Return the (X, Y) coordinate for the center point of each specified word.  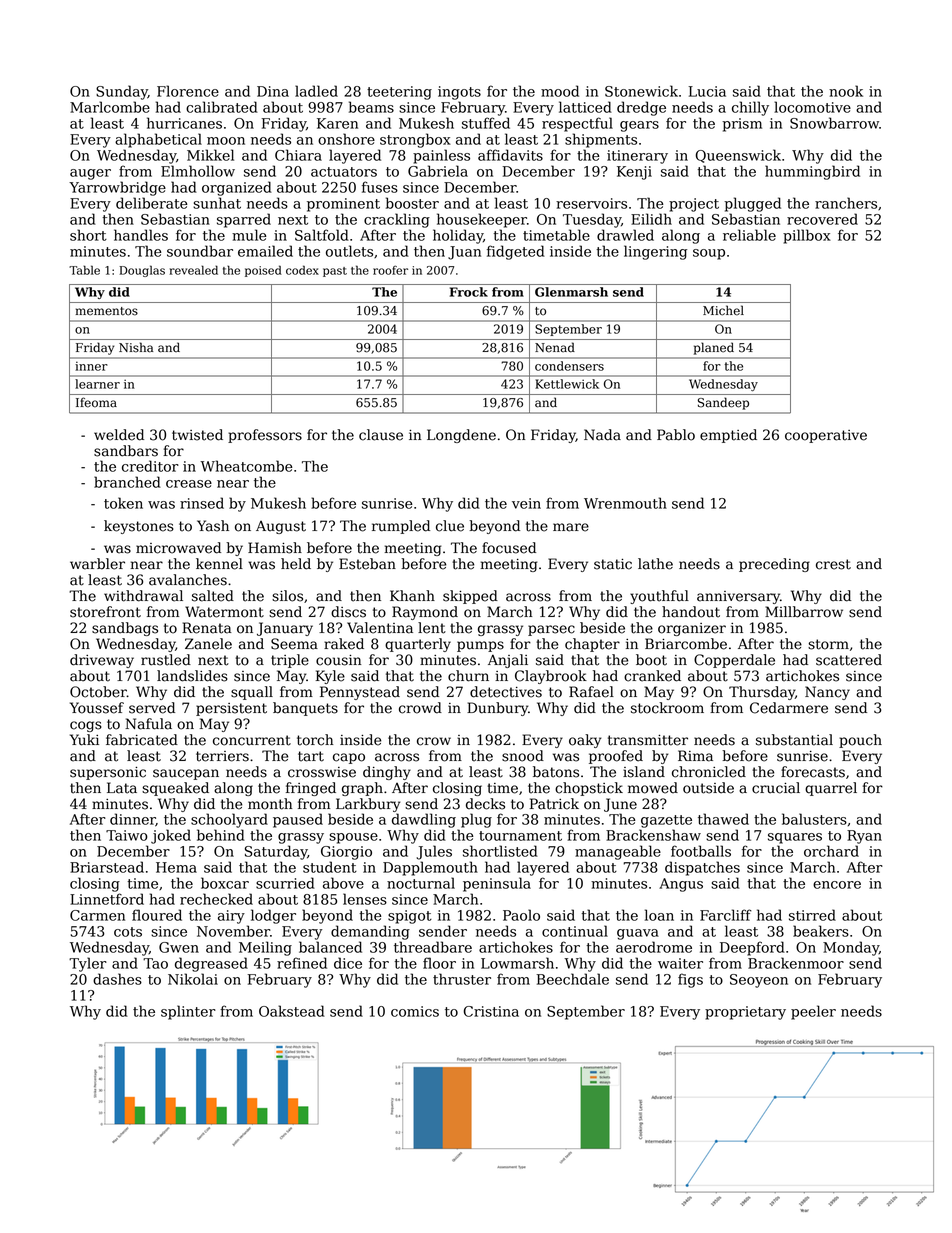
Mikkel (210, 155)
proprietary (745, 1013)
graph (362, 789)
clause (381, 435)
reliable (749, 235)
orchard (831, 851)
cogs (86, 726)
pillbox (807, 236)
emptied (728, 436)
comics (415, 1011)
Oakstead (292, 1011)
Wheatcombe (246, 466)
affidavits (510, 155)
